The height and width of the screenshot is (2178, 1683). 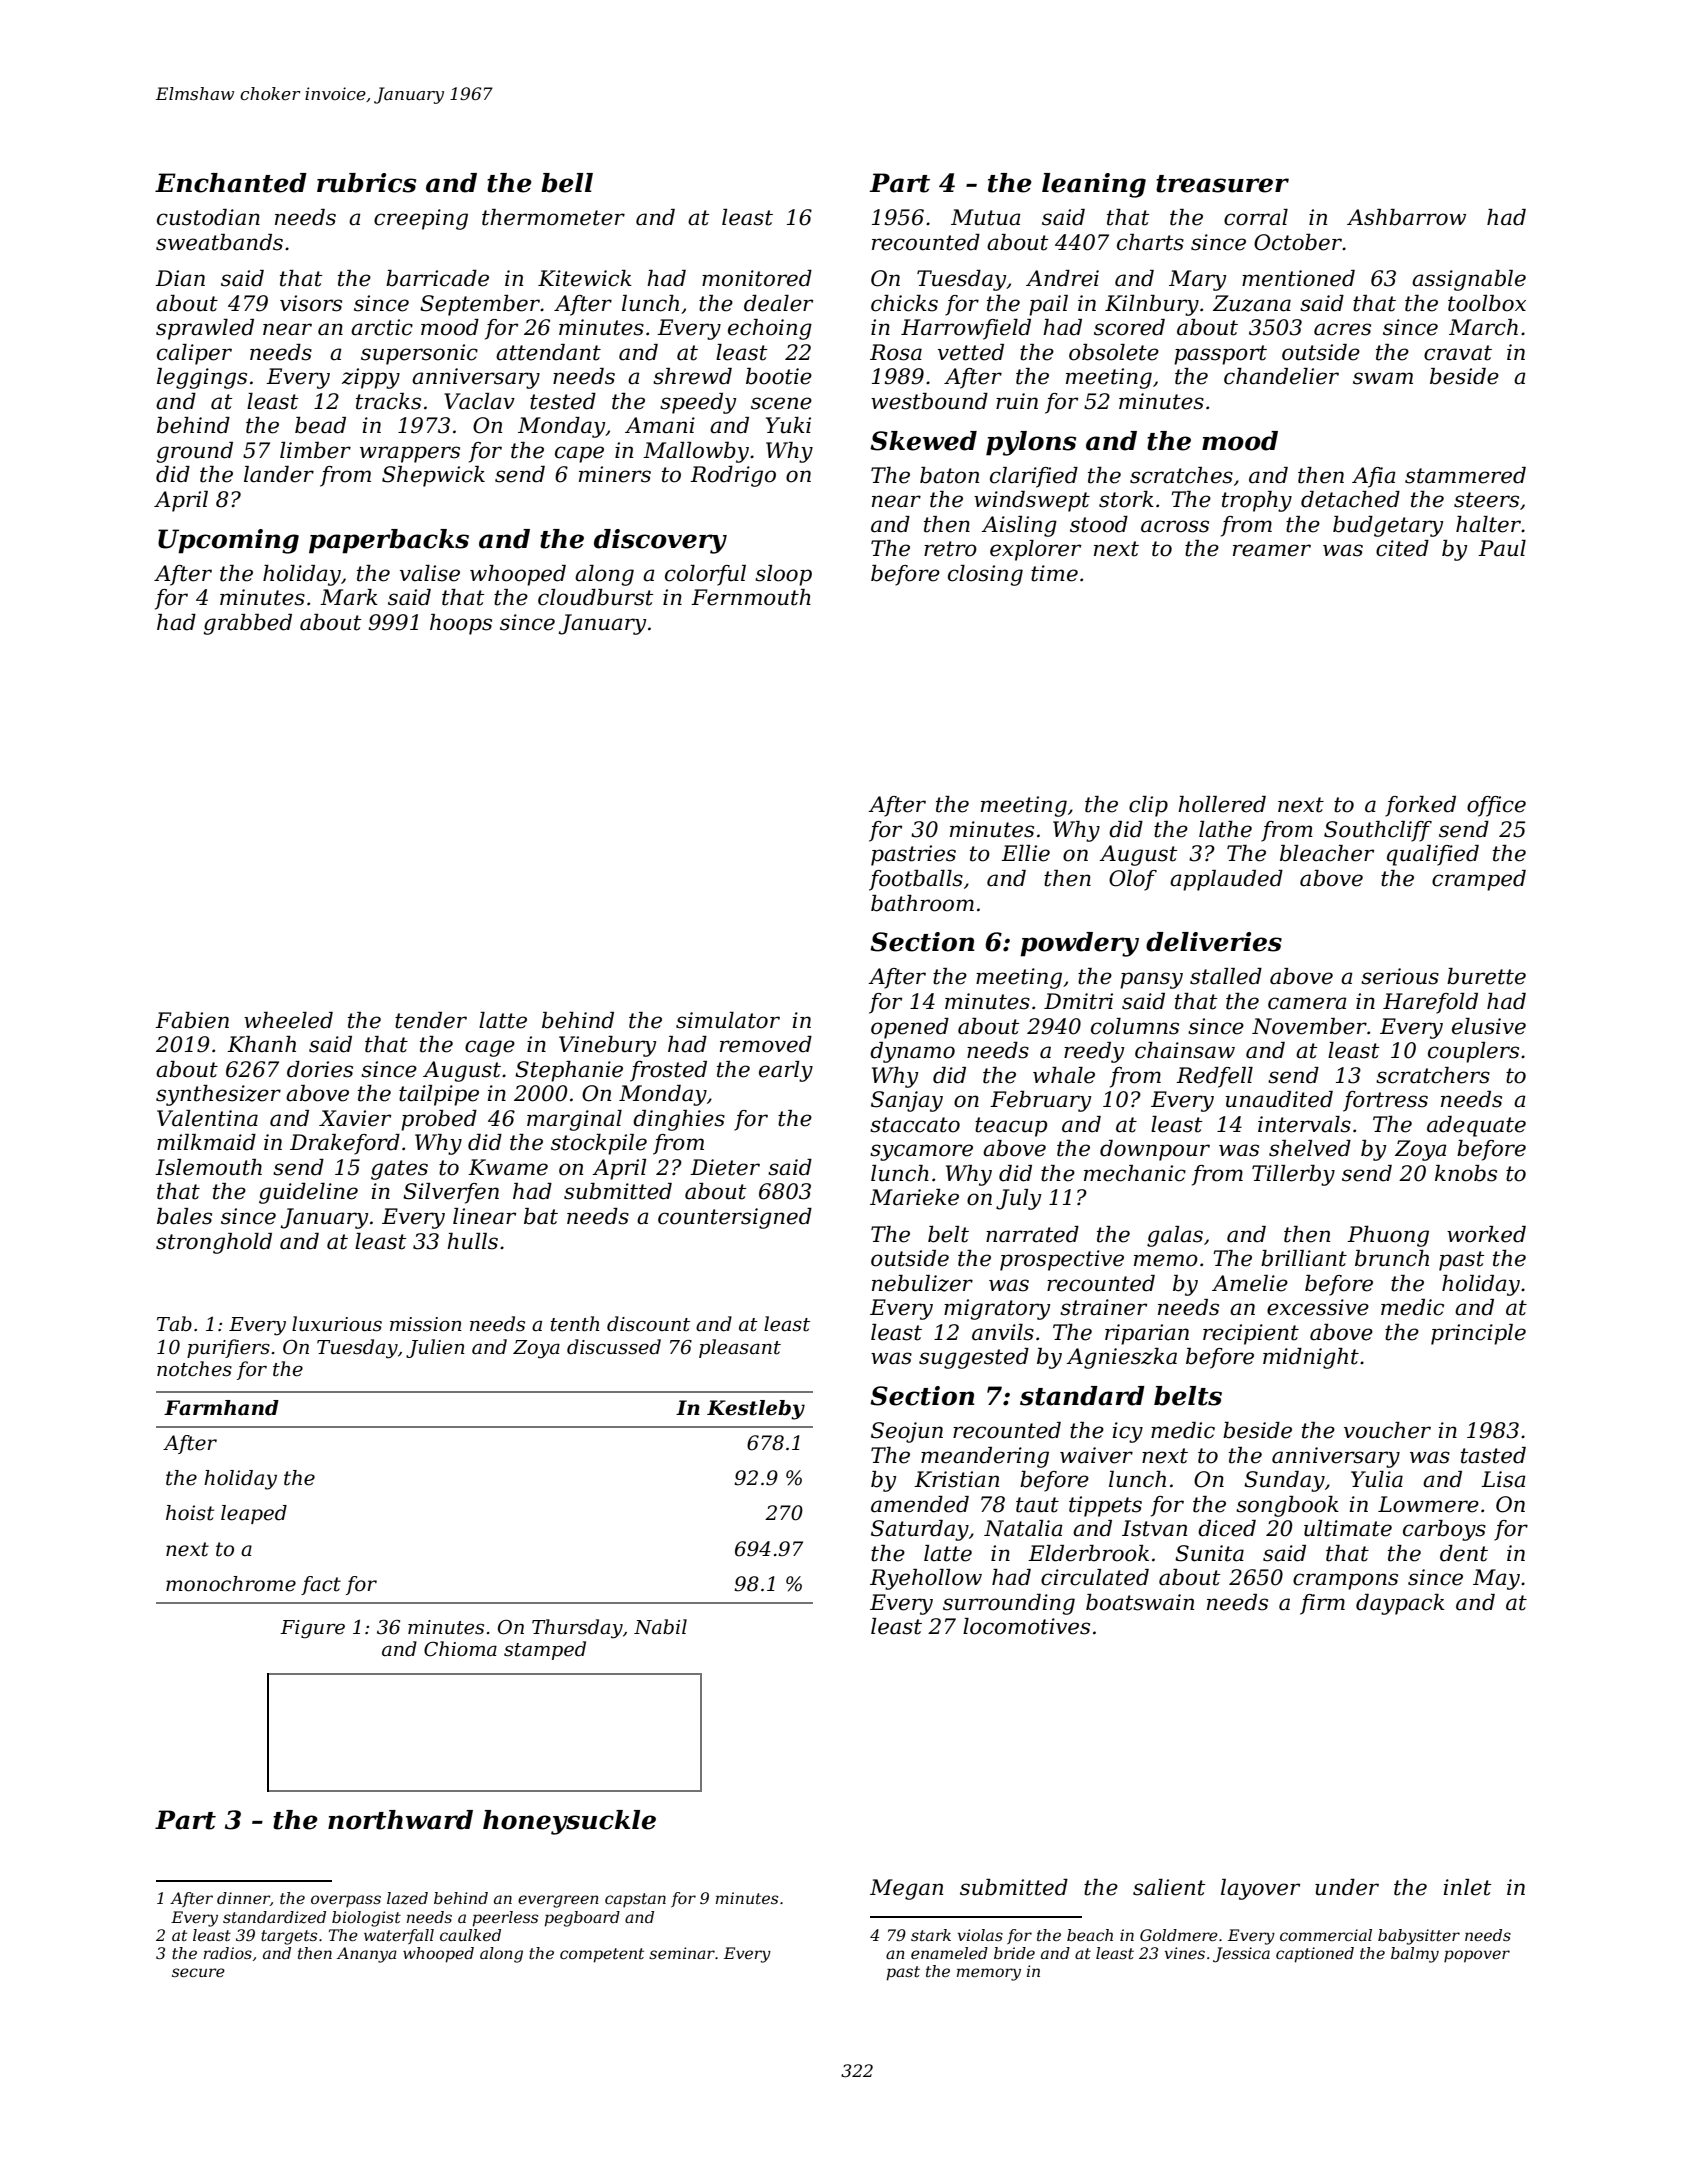 I want to click on steers, so click(x=1486, y=500).
